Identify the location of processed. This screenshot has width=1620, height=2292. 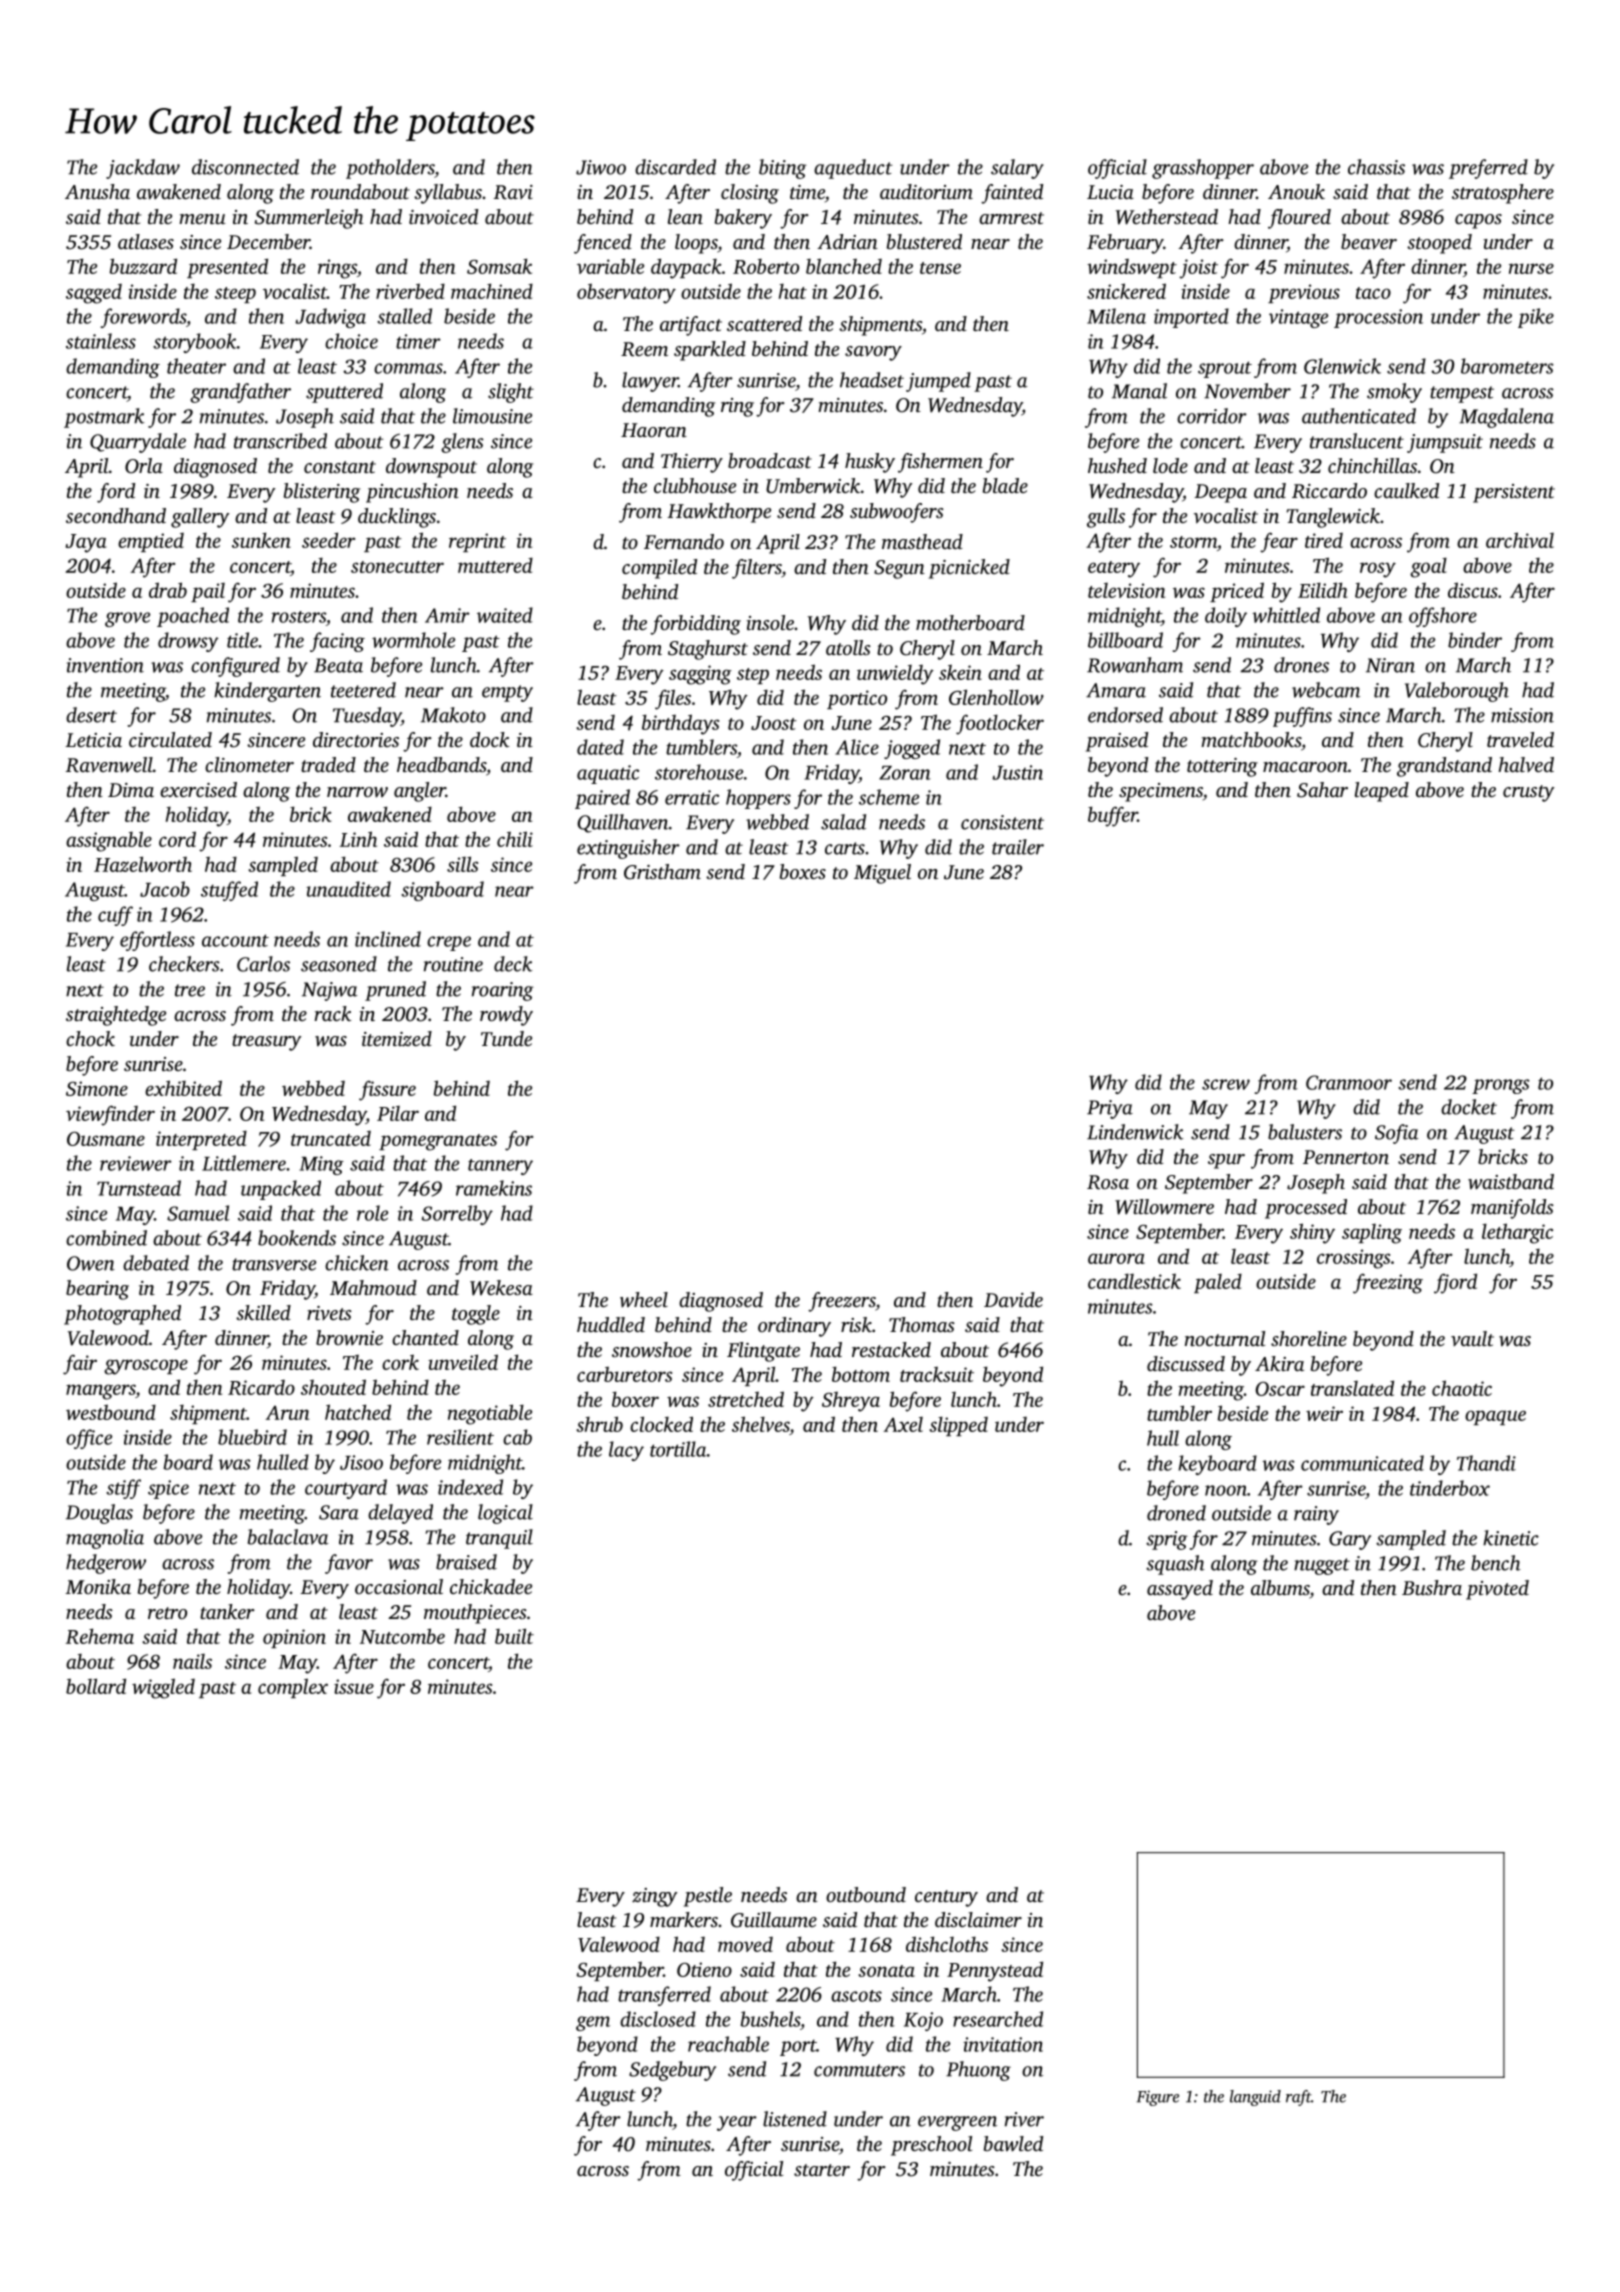
(1306, 1209).
